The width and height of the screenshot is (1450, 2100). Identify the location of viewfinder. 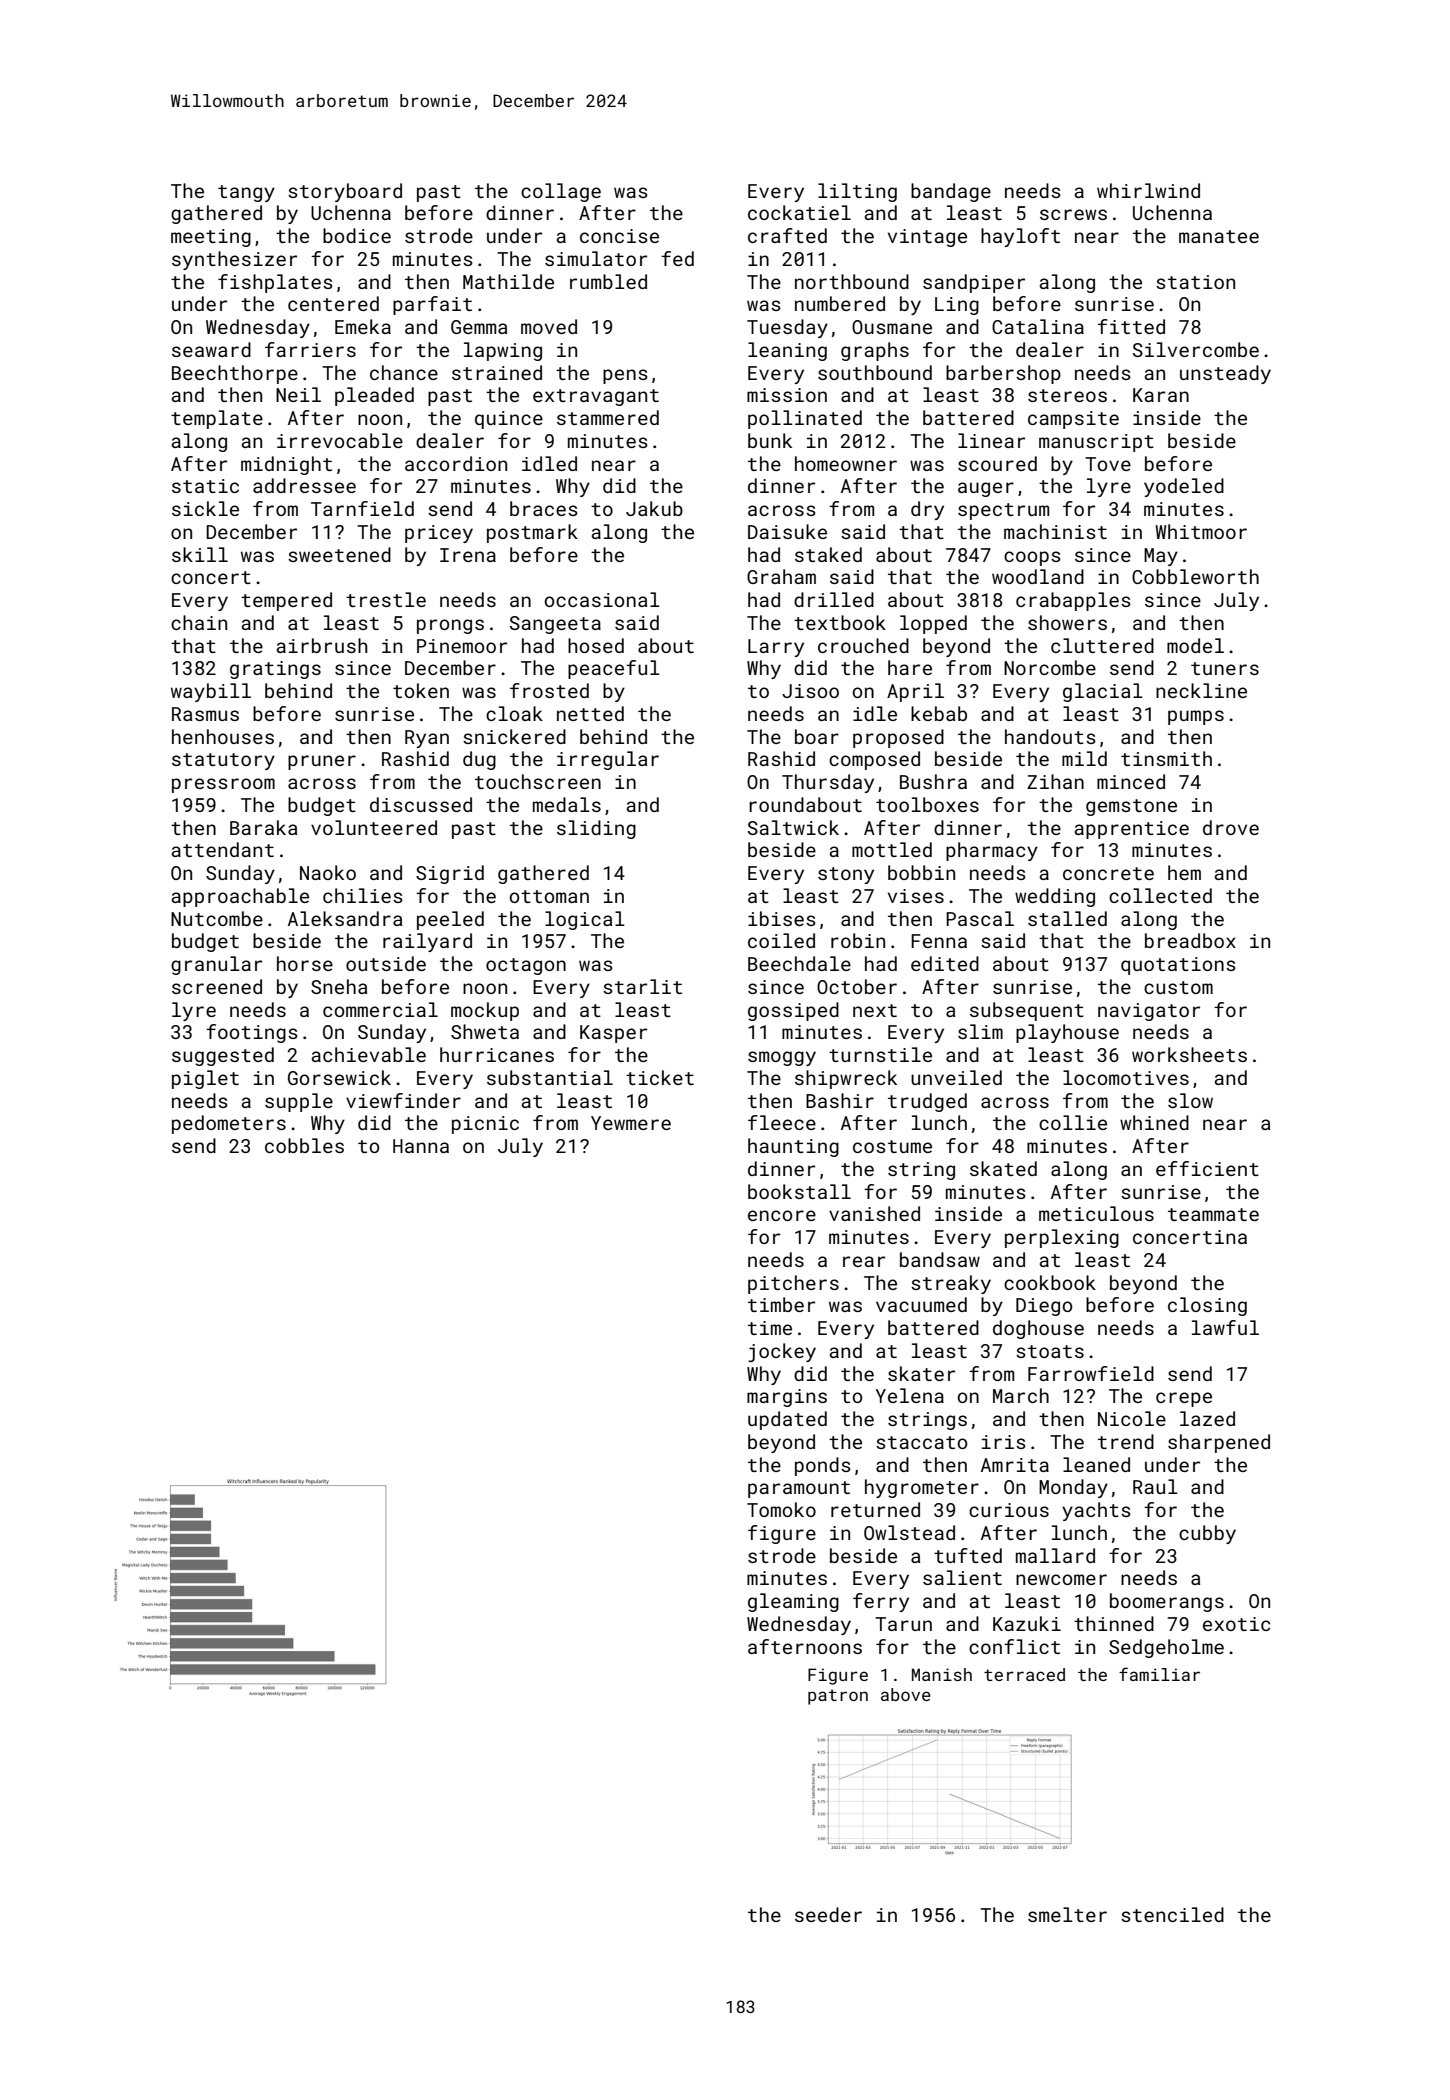
(403, 1100).
